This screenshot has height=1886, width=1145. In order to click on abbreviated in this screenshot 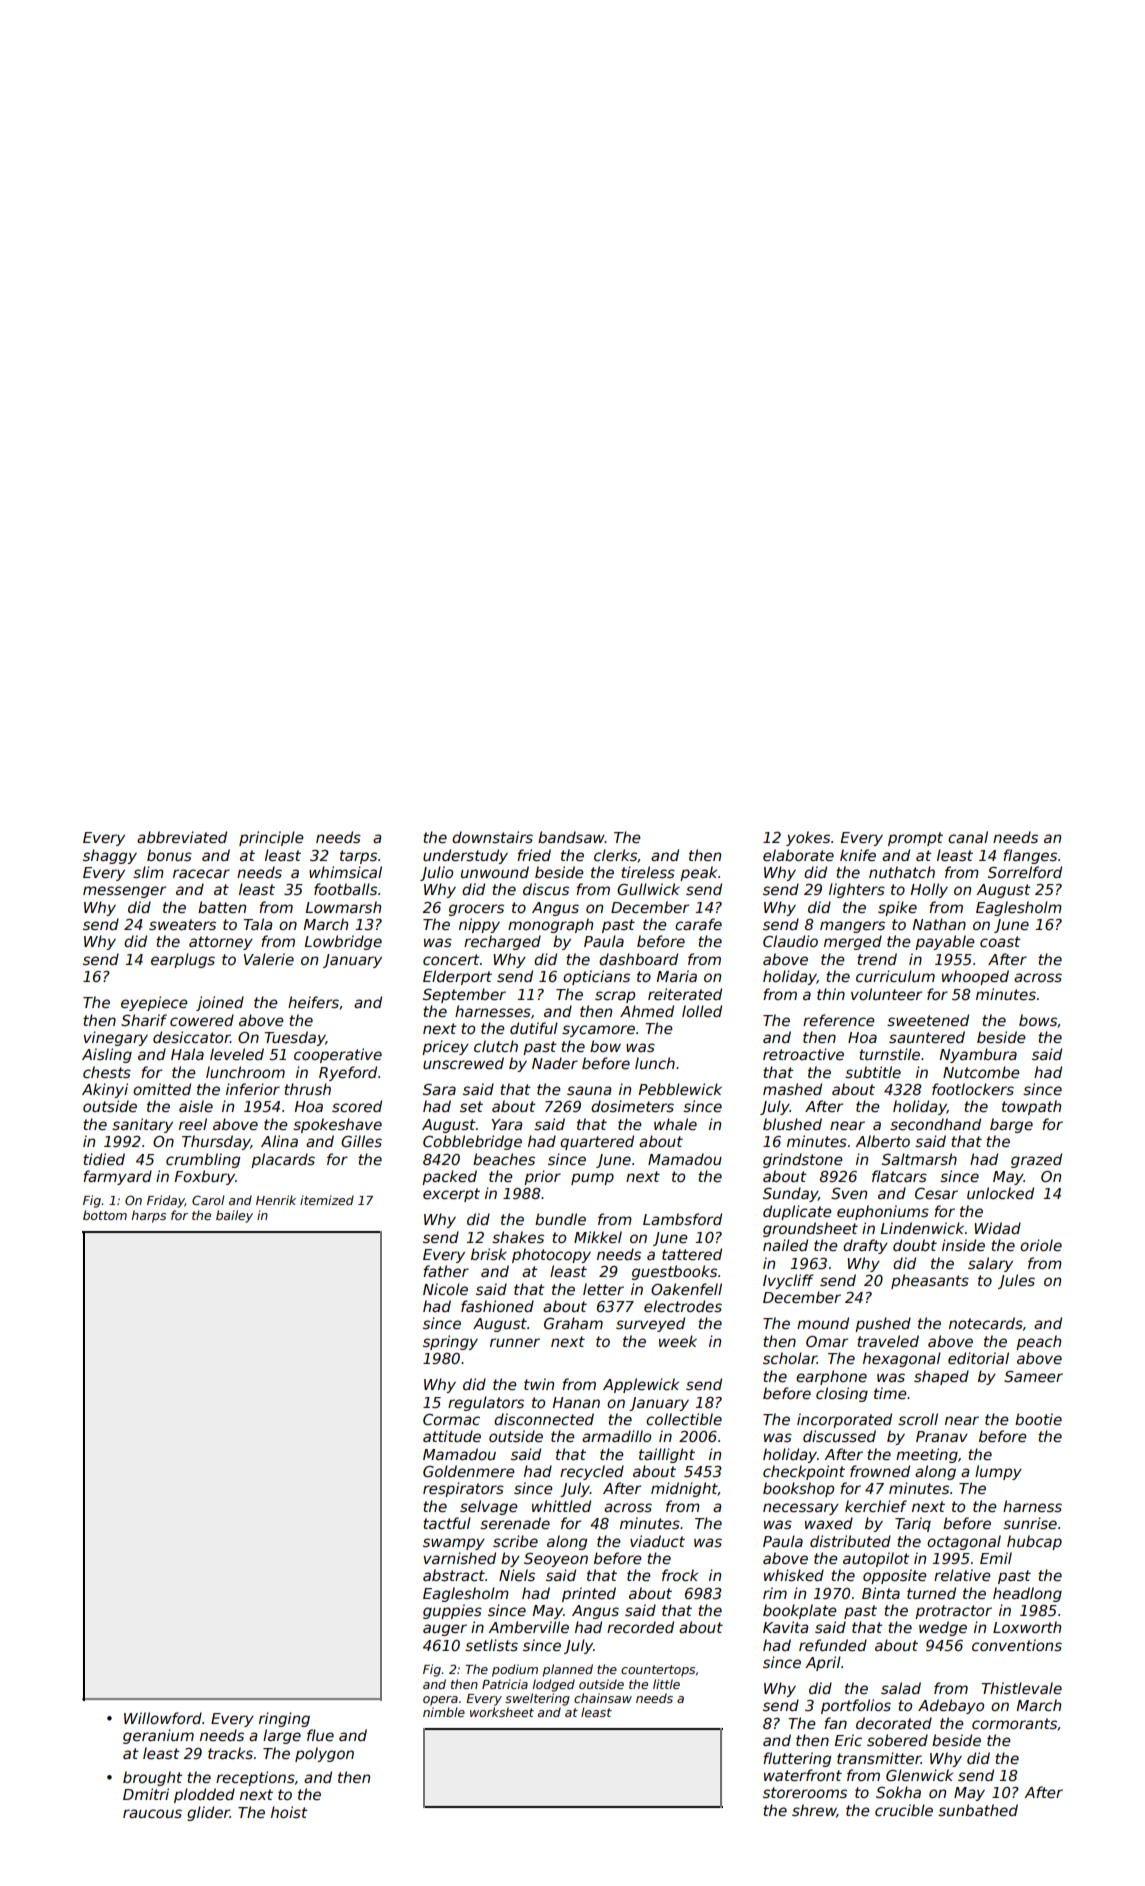, I will do `click(182, 837)`.
